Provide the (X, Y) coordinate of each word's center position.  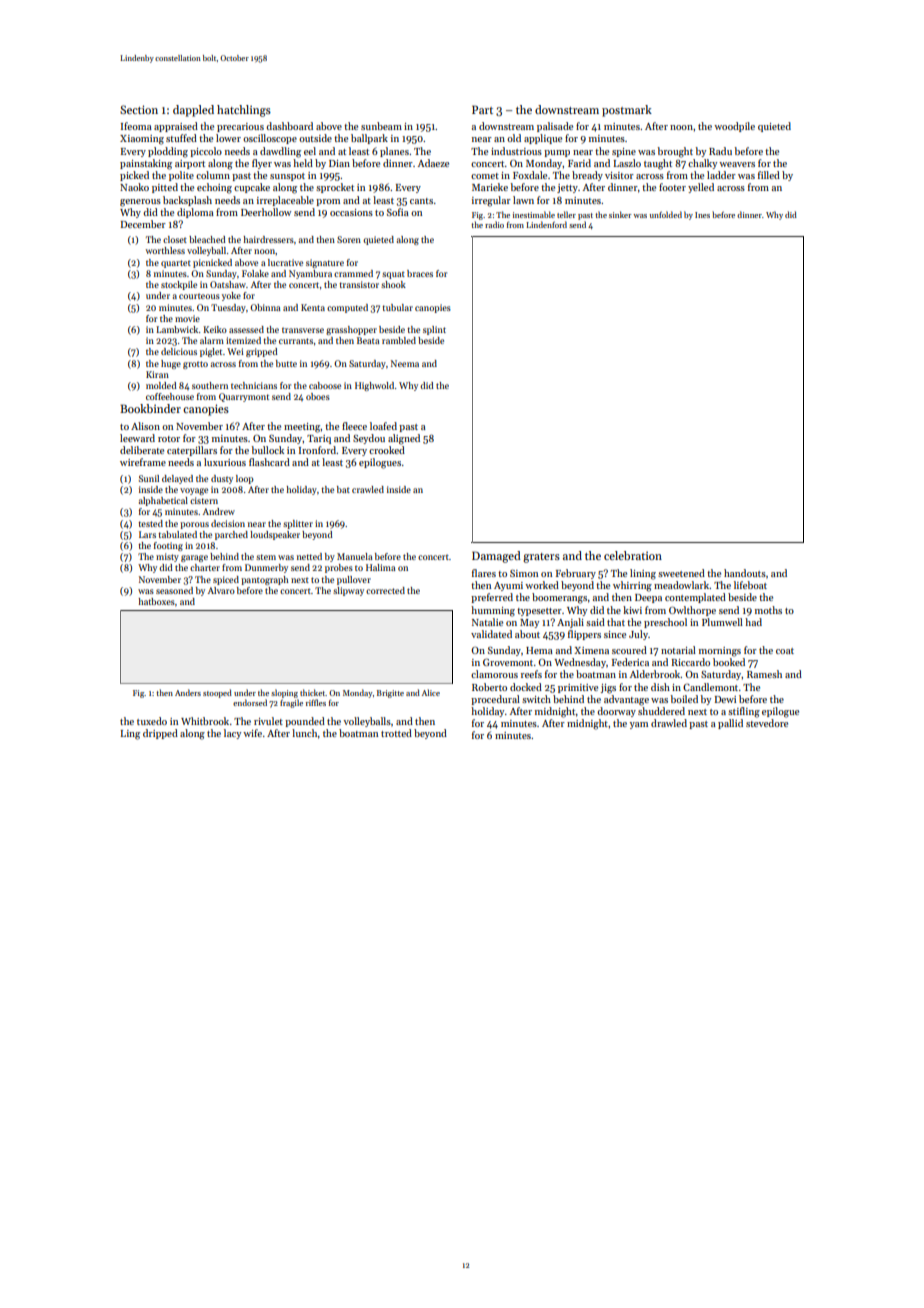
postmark (627, 111)
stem (266, 557)
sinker (620, 214)
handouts (745, 573)
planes (394, 152)
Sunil (149, 478)
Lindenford (546, 224)
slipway (348, 591)
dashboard (289, 126)
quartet (176, 264)
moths (768, 610)
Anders (188, 692)
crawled (368, 489)
